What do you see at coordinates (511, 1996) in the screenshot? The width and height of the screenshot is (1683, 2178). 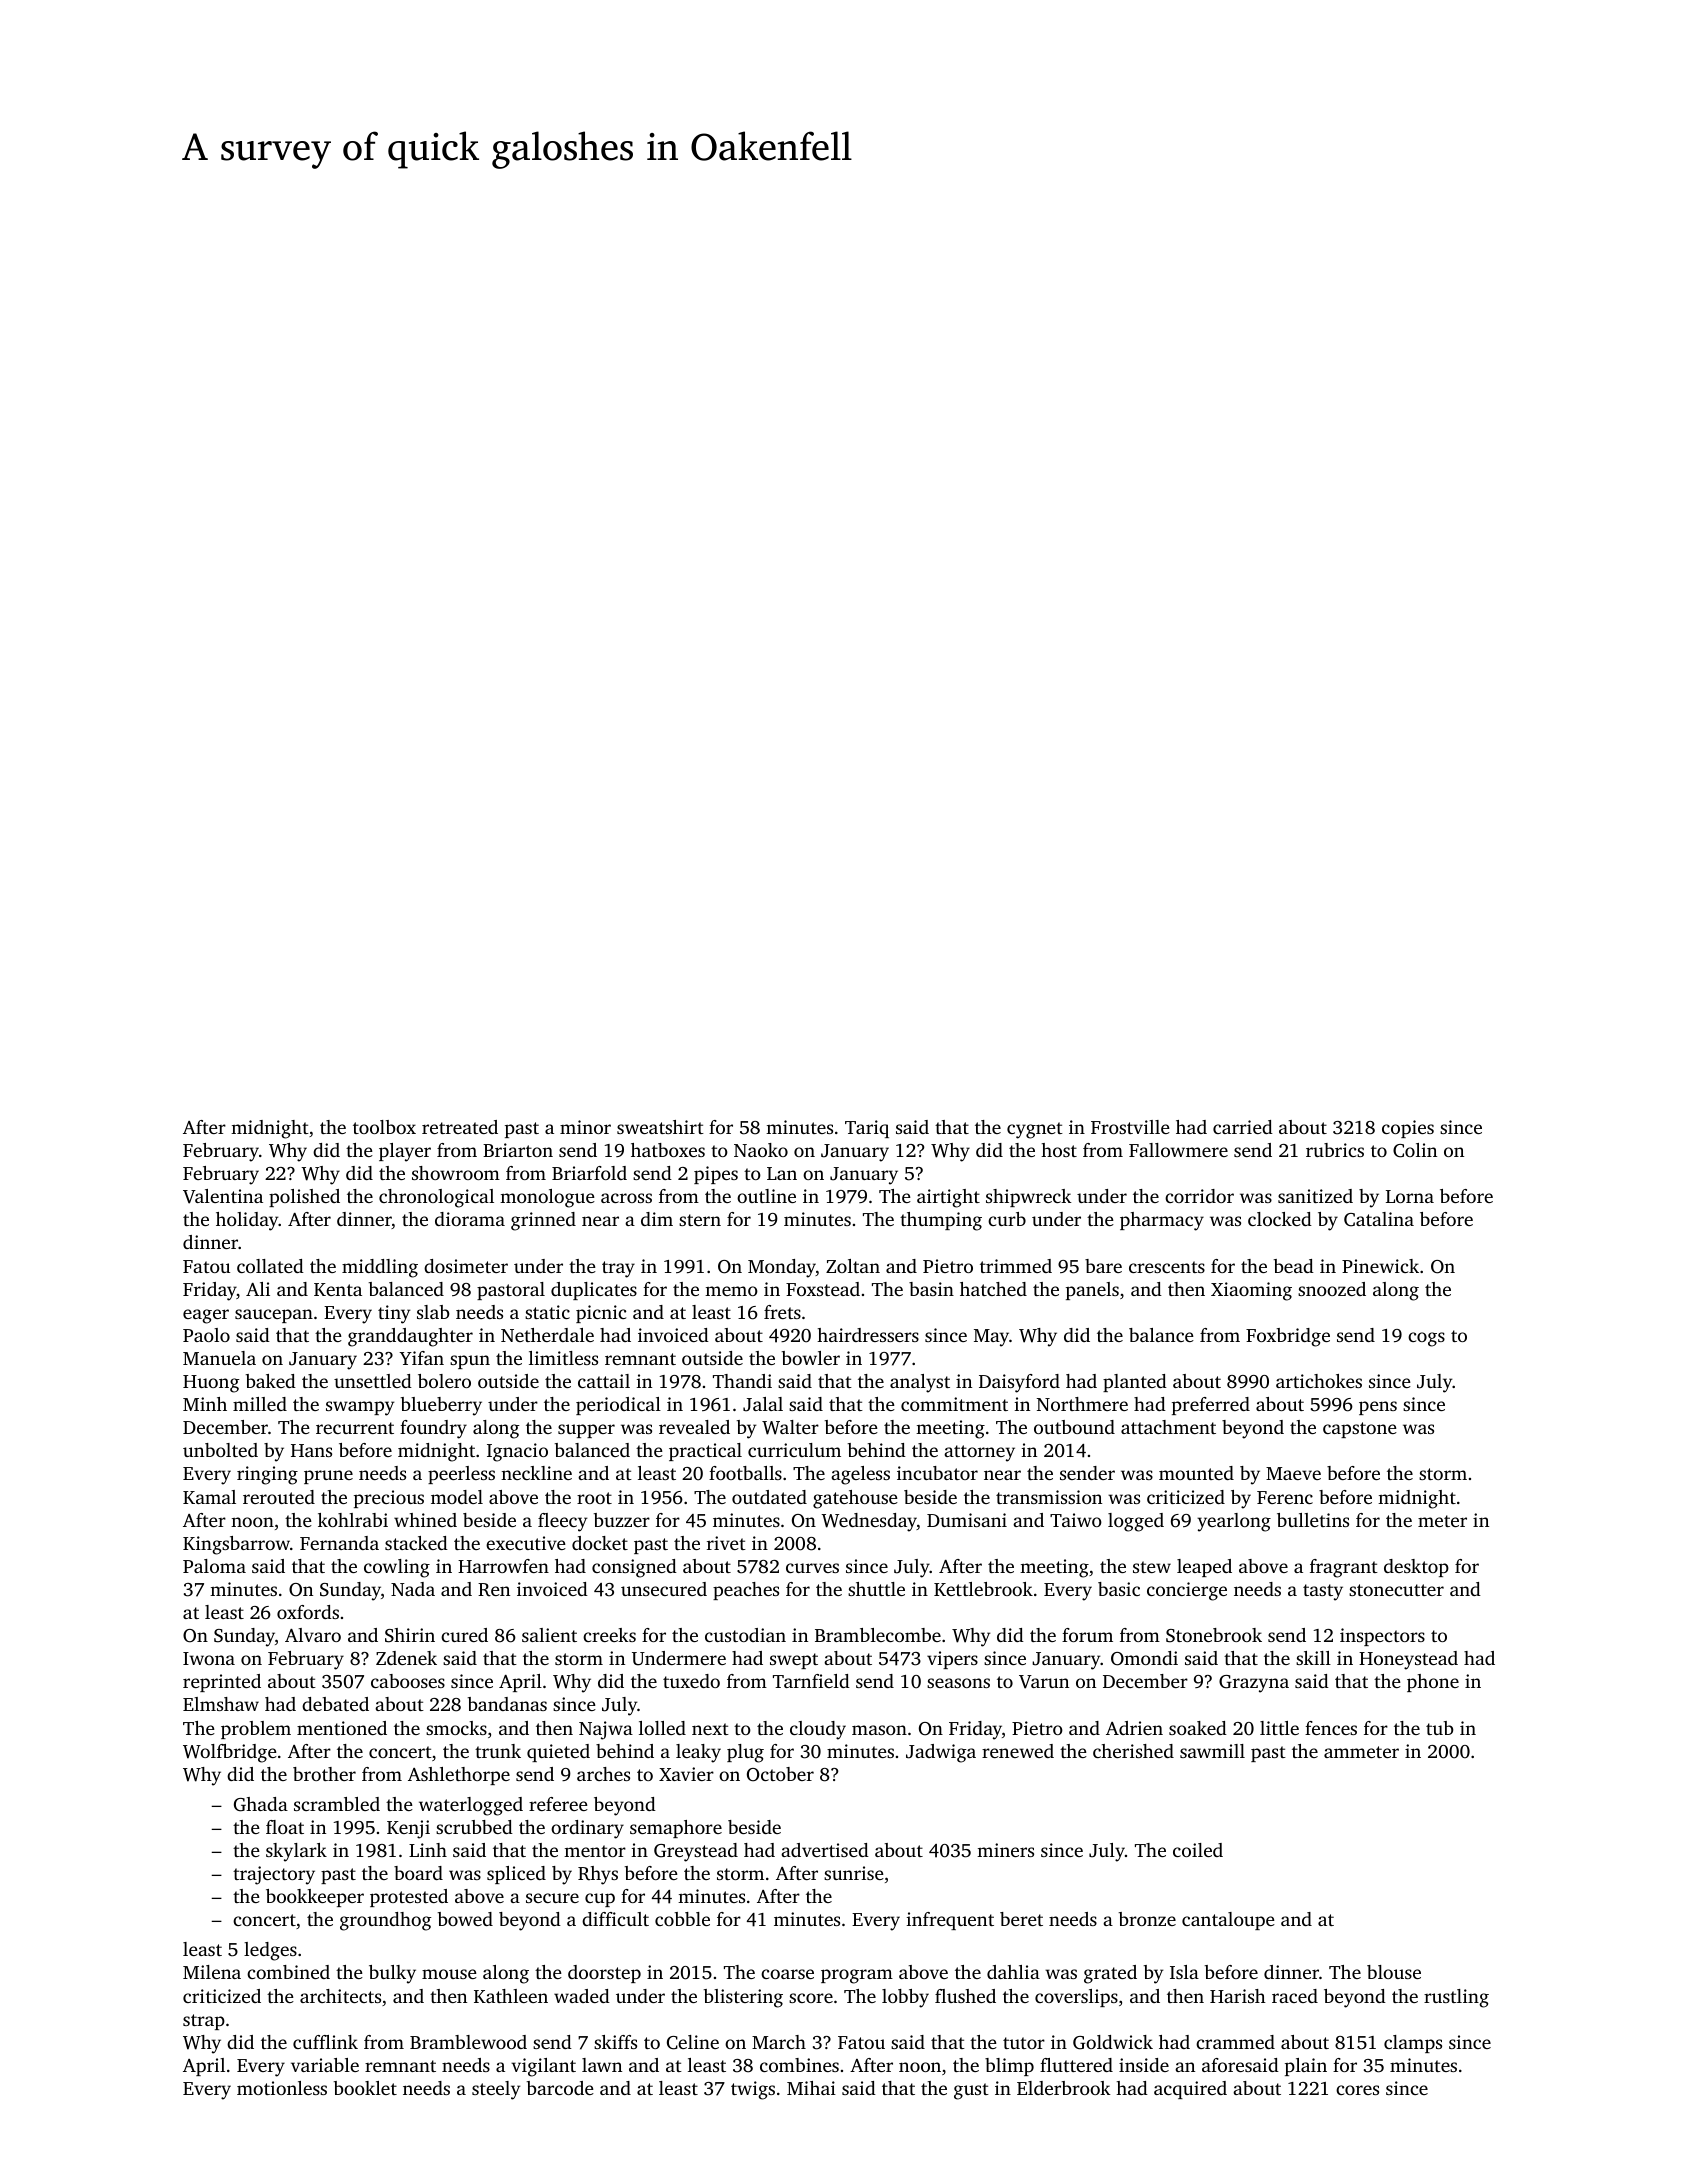 I see `Kathleen` at bounding box center [511, 1996].
